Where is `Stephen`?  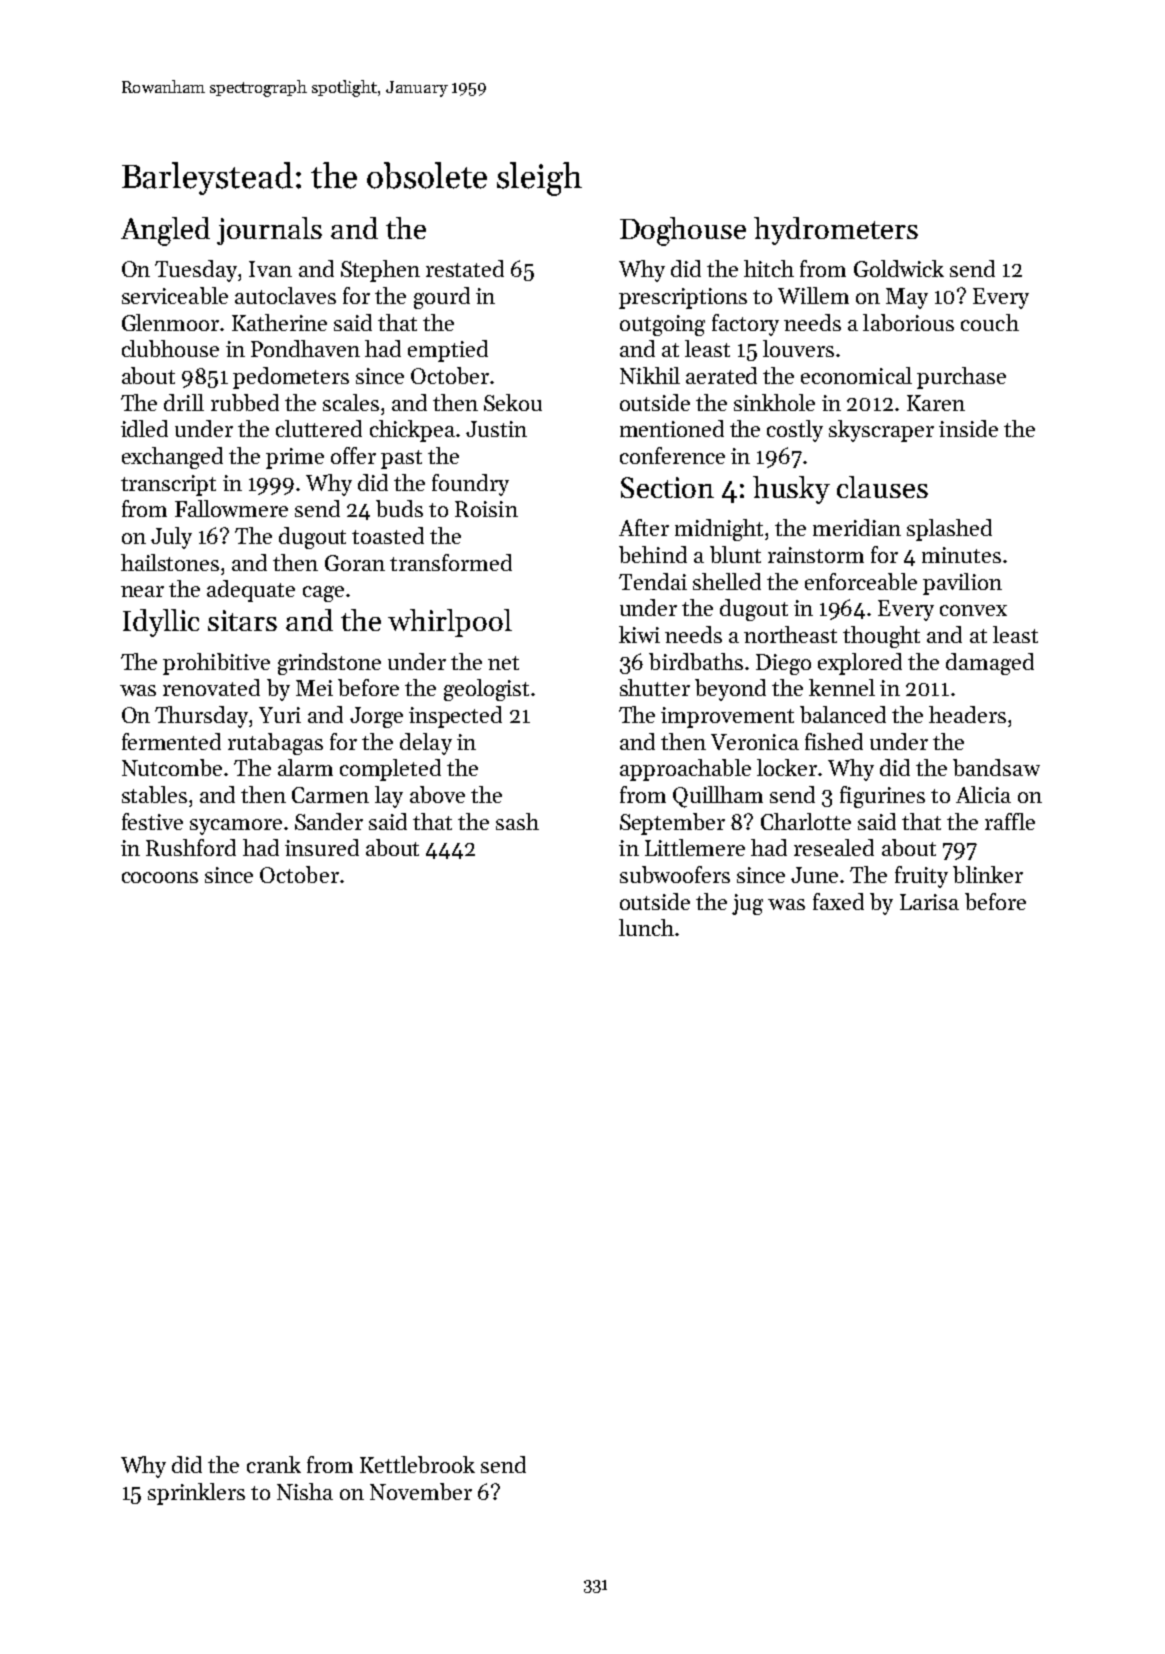 Stephen is located at coordinates (380, 271).
